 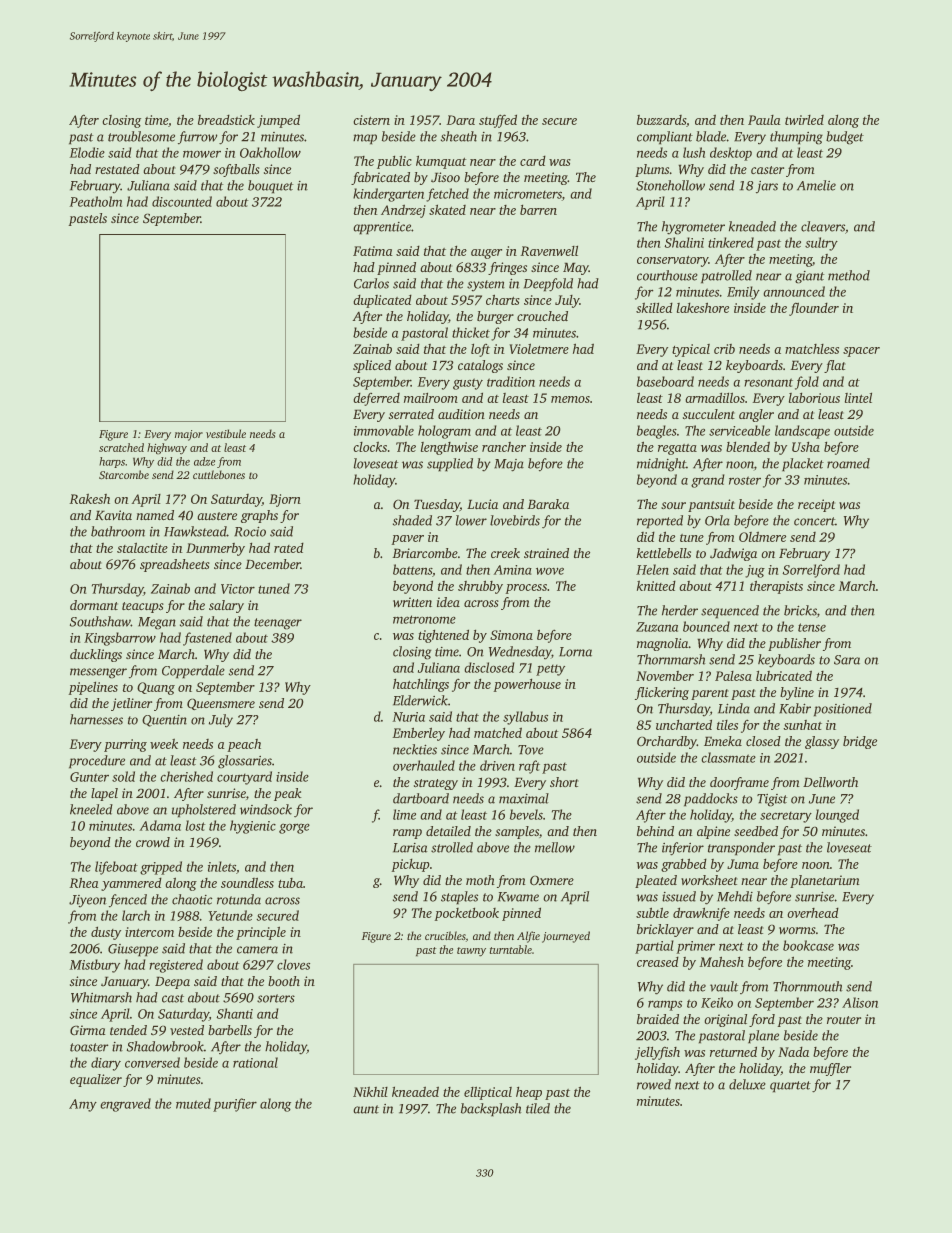 What do you see at coordinates (125, 1105) in the image?
I see `engraved` at bounding box center [125, 1105].
